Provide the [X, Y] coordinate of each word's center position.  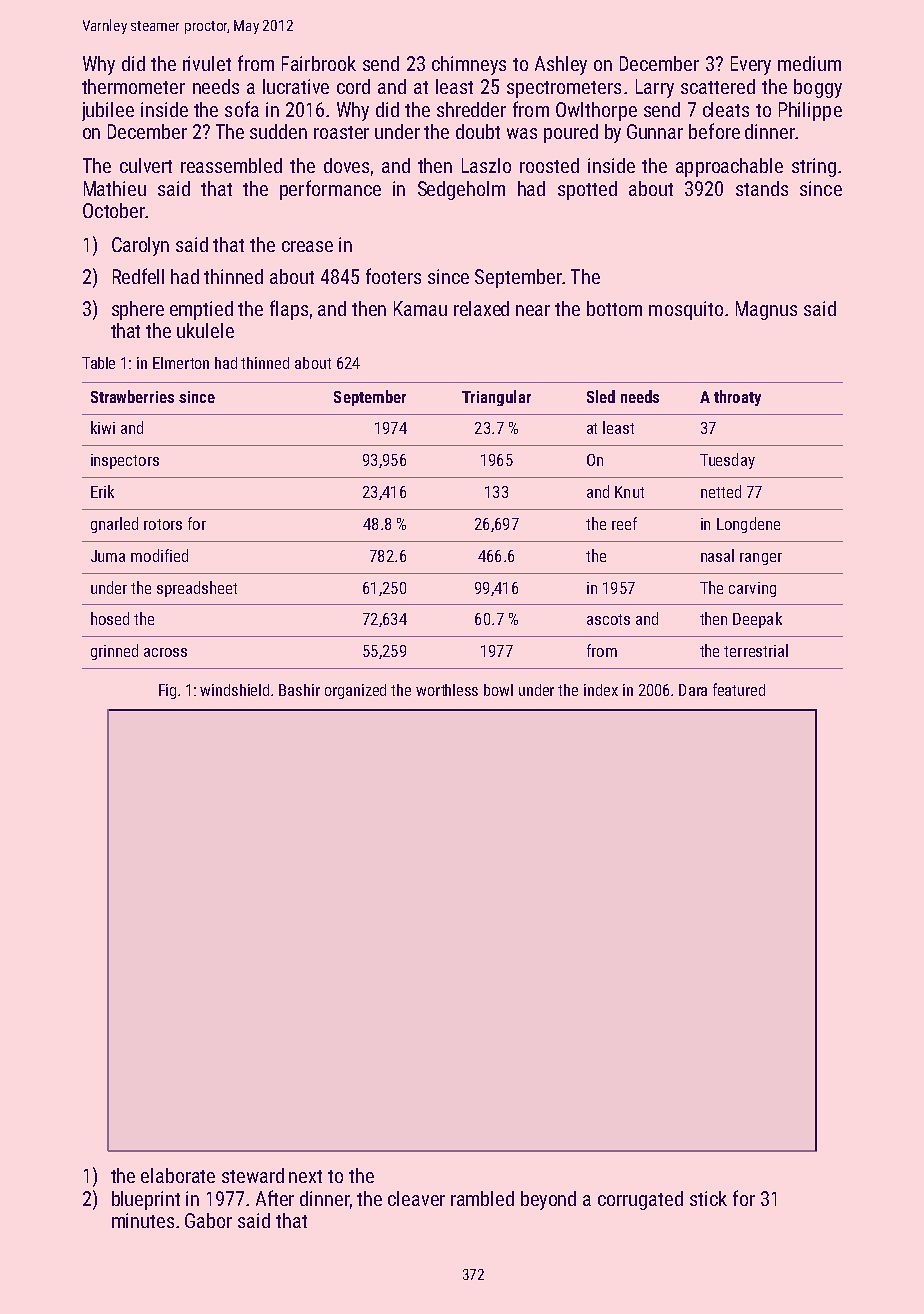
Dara [693, 690]
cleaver [416, 1198]
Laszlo [486, 165]
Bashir [299, 690]
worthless [447, 690]
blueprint [146, 1200]
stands [762, 188]
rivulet [207, 63]
